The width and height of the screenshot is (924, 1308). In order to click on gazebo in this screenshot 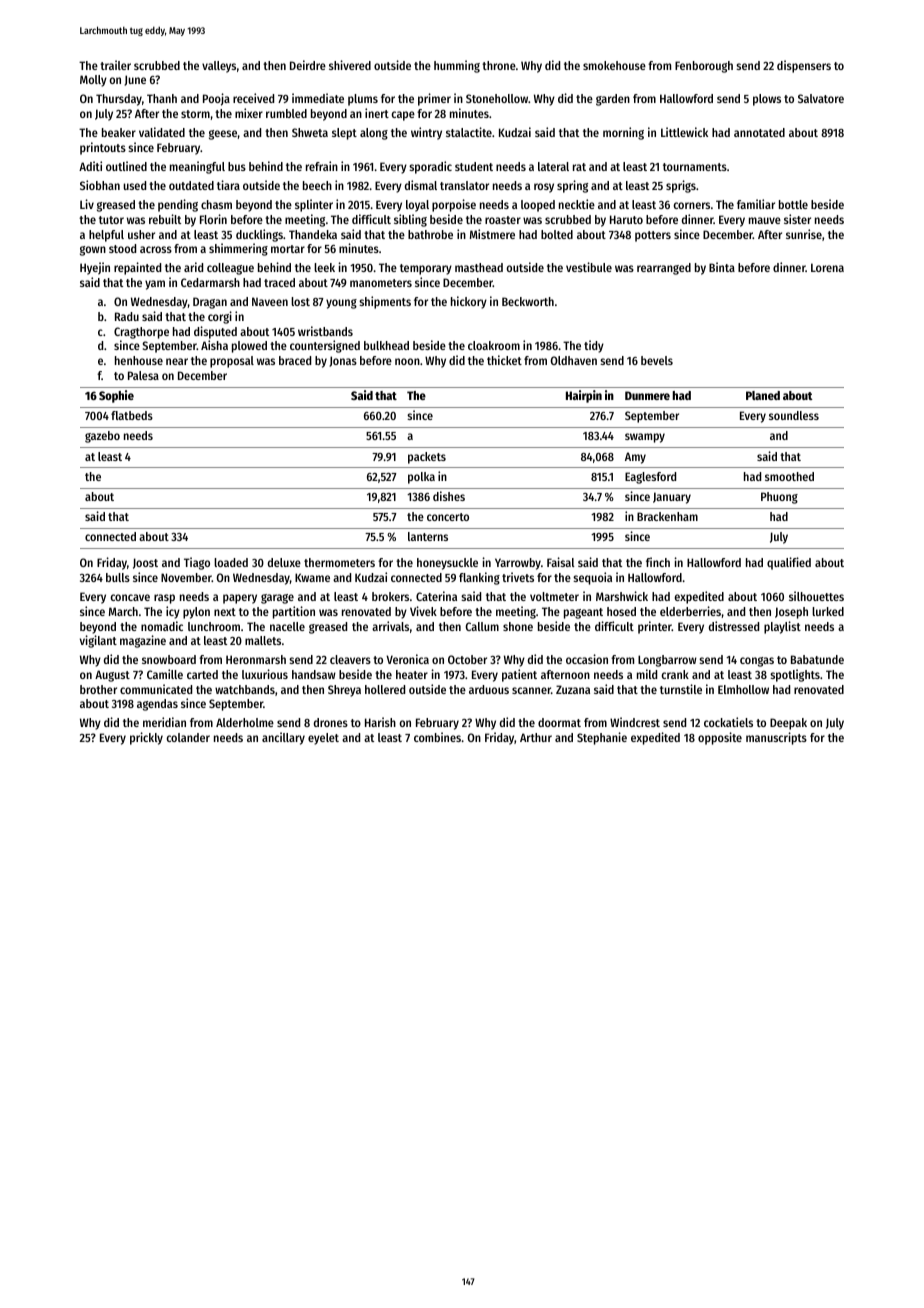, I will do `click(102, 437)`.
